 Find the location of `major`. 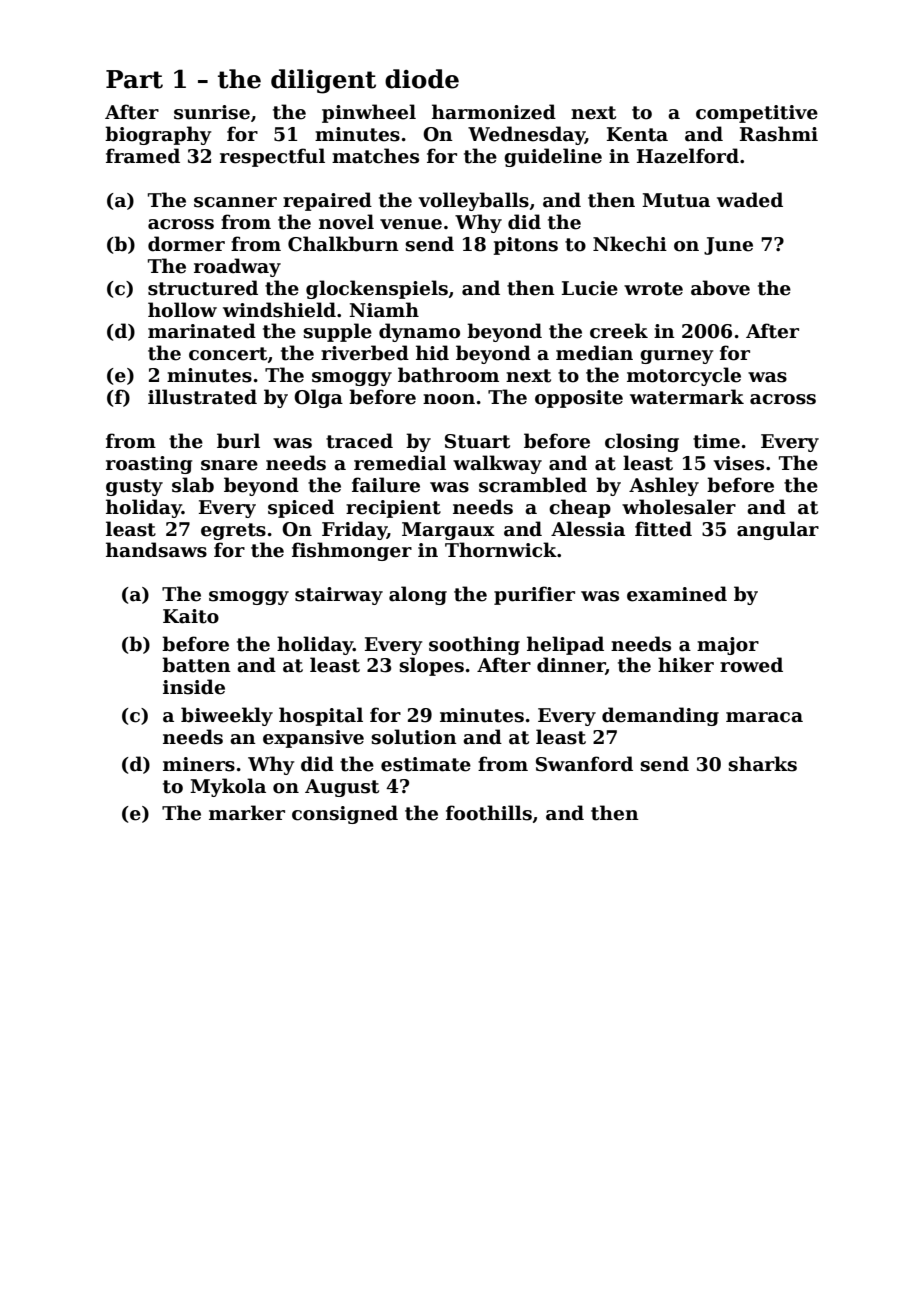

major is located at coordinates (728, 646).
